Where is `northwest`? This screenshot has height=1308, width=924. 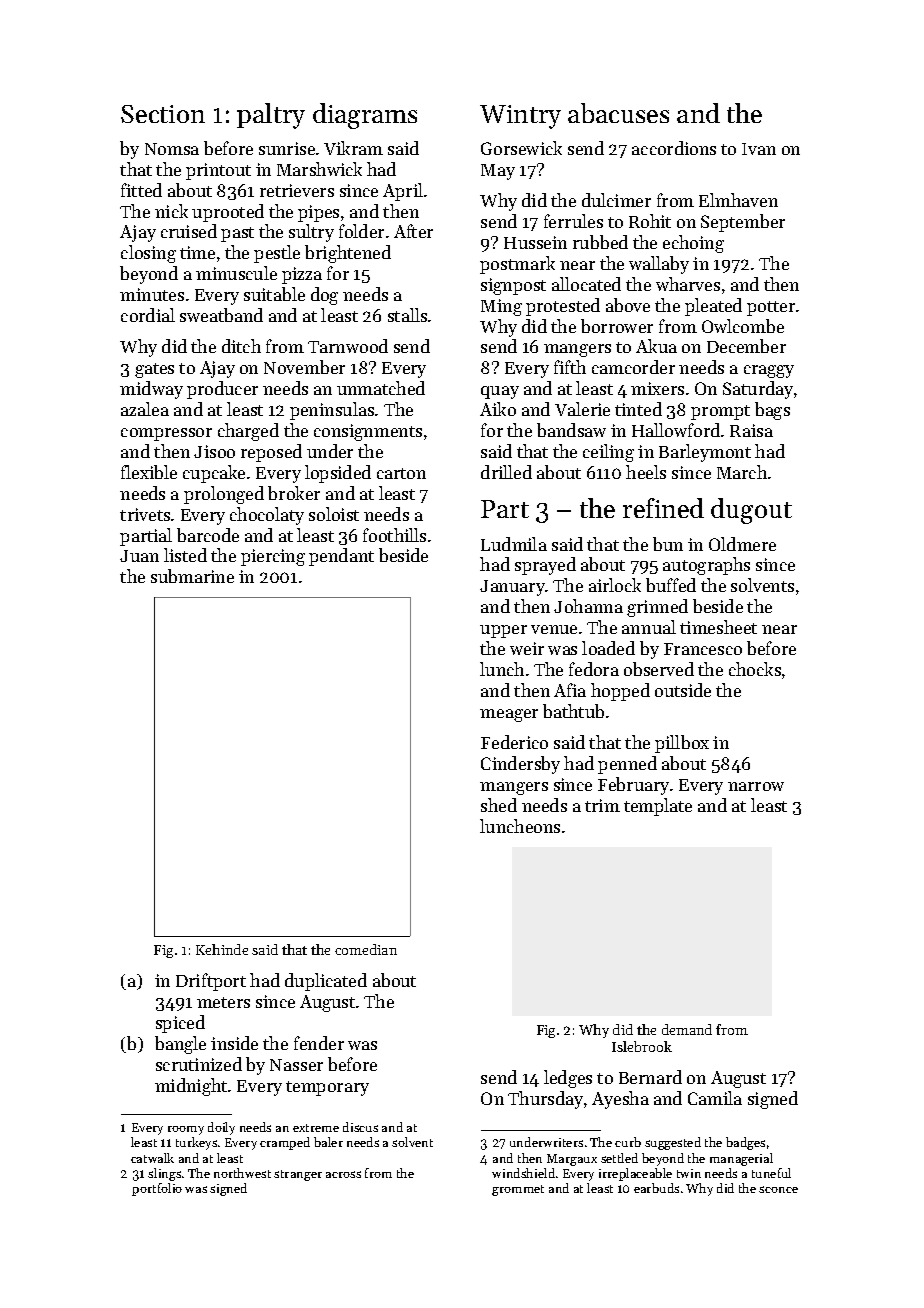 northwest is located at coordinates (242, 1173).
